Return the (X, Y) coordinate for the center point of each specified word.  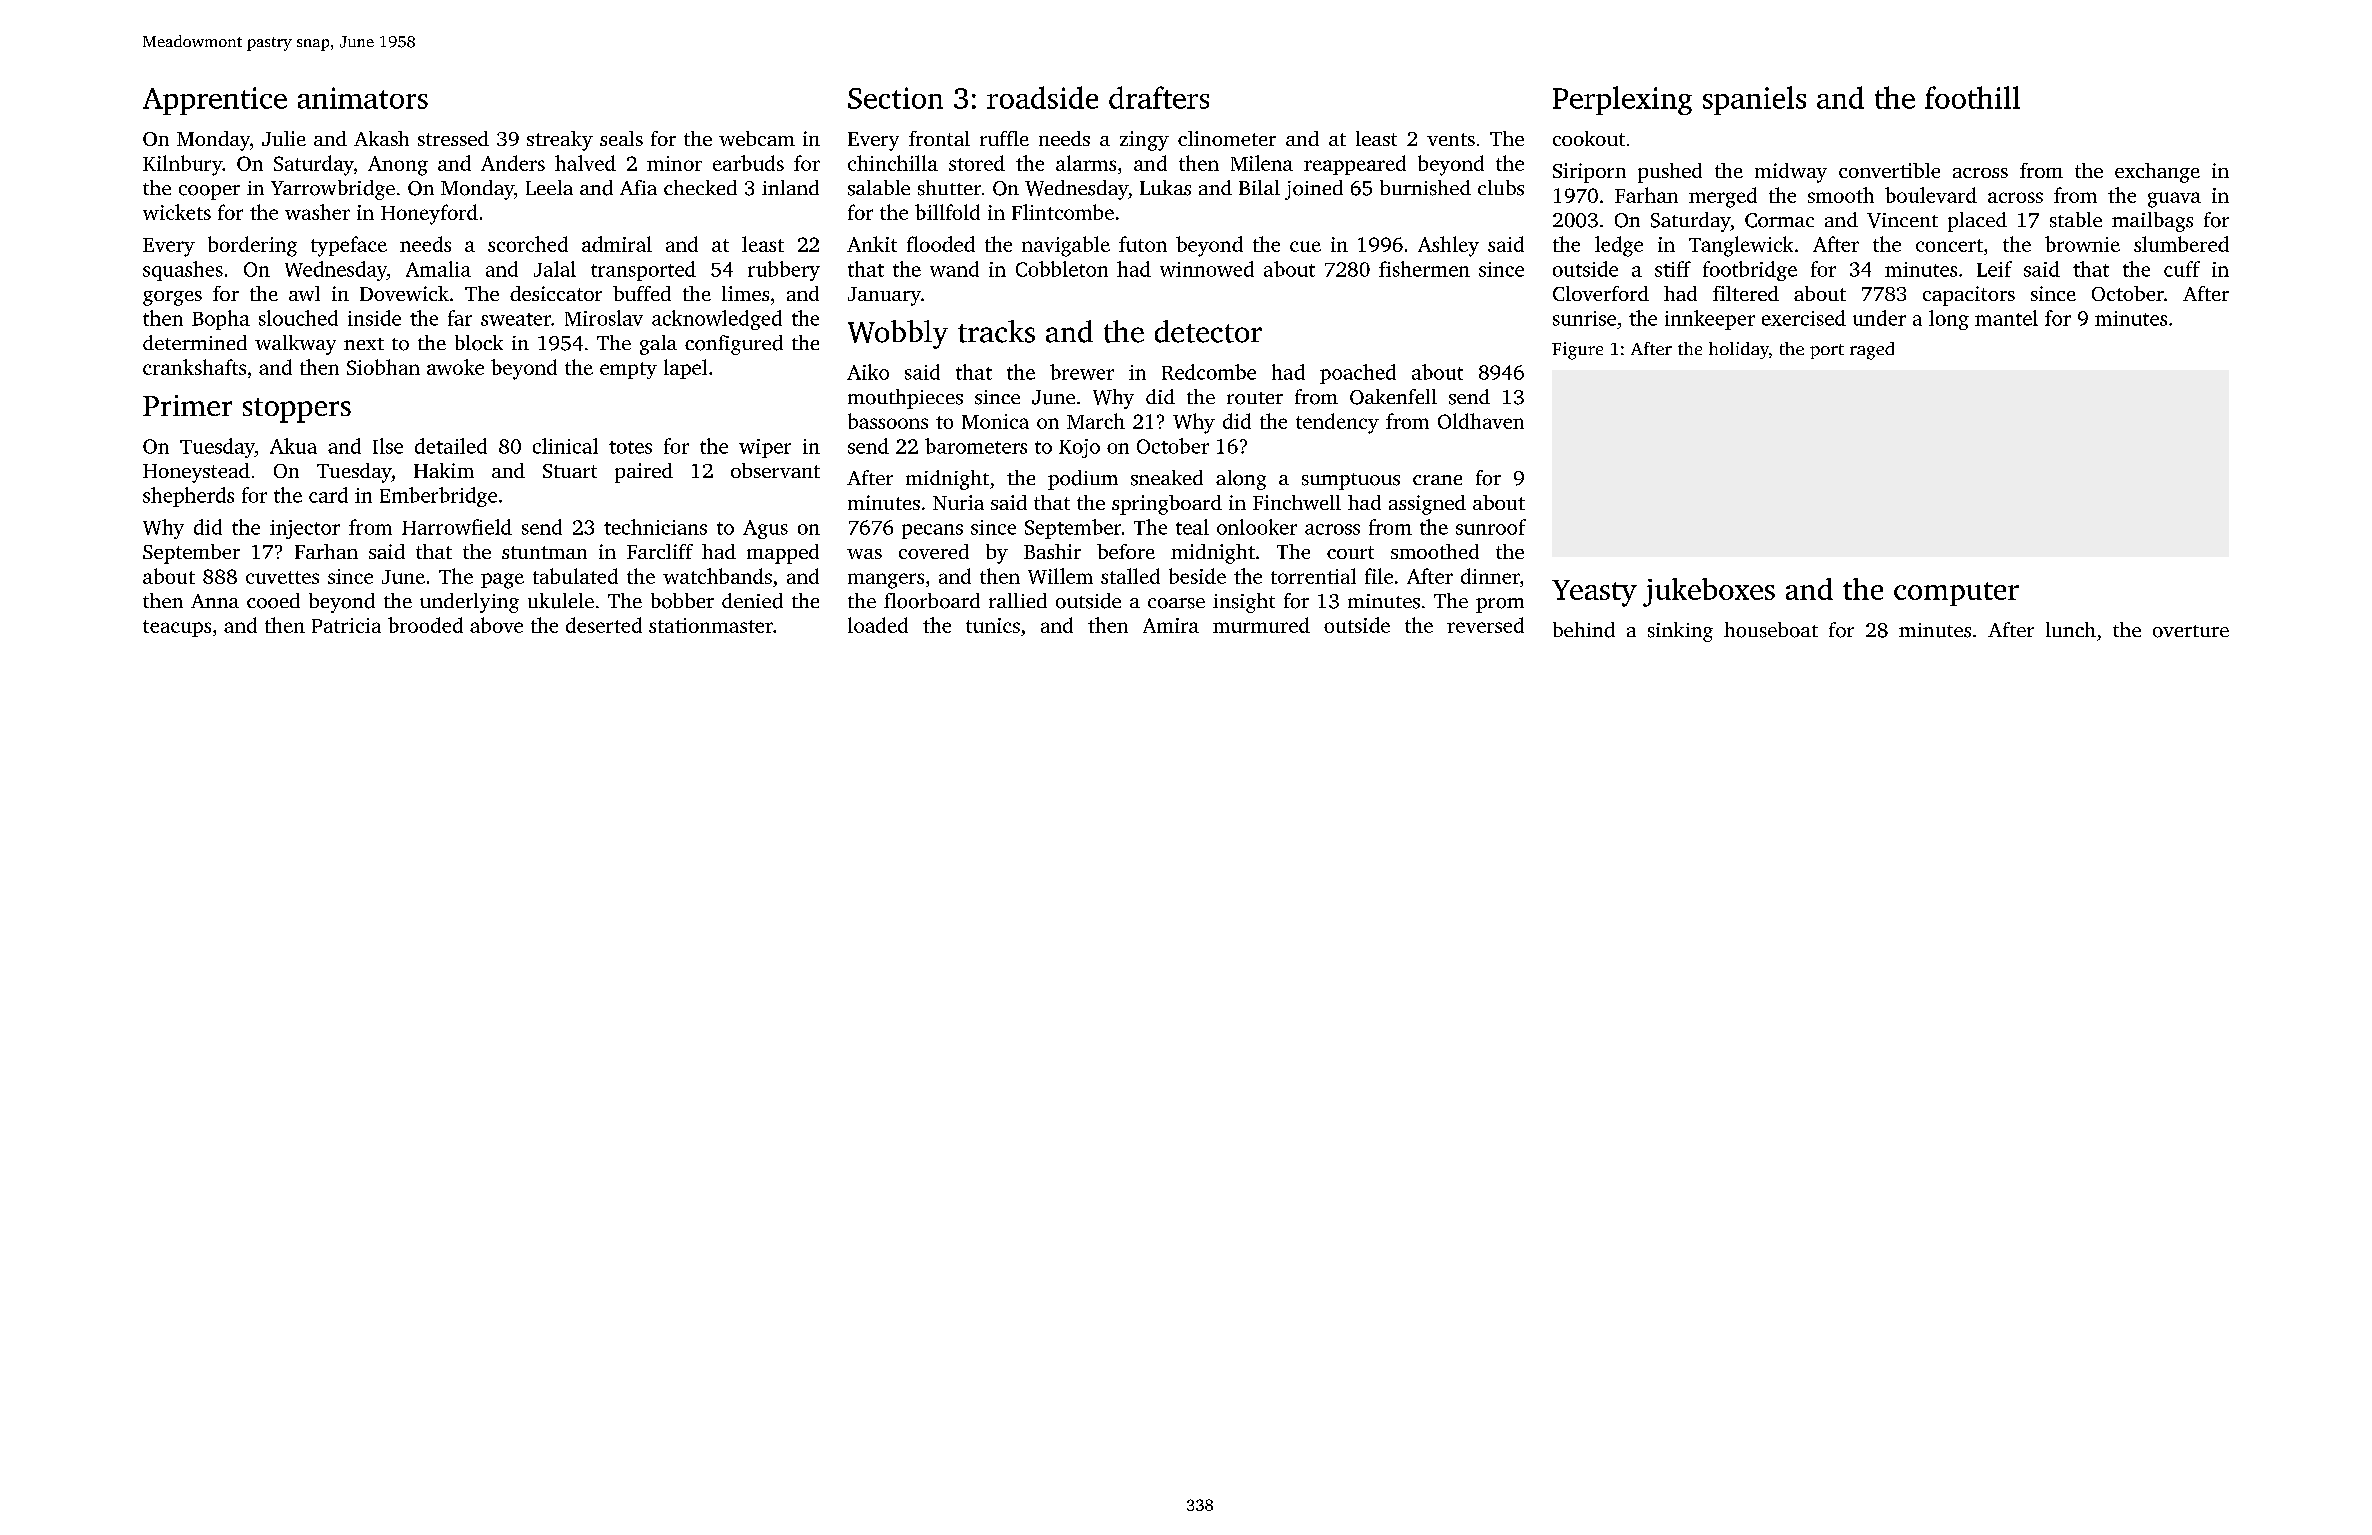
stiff (1673, 269)
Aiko (868, 372)
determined (195, 342)
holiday (1739, 350)
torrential (1313, 576)
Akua (293, 446)
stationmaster (711, 625)
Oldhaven (1481, 421)
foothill (1972, 97)
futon (1143, 244)
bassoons (888, 421)
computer (1956, 594)
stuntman (544, 552)
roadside (1042, 97)
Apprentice (215, 101)
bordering (252, 246)
